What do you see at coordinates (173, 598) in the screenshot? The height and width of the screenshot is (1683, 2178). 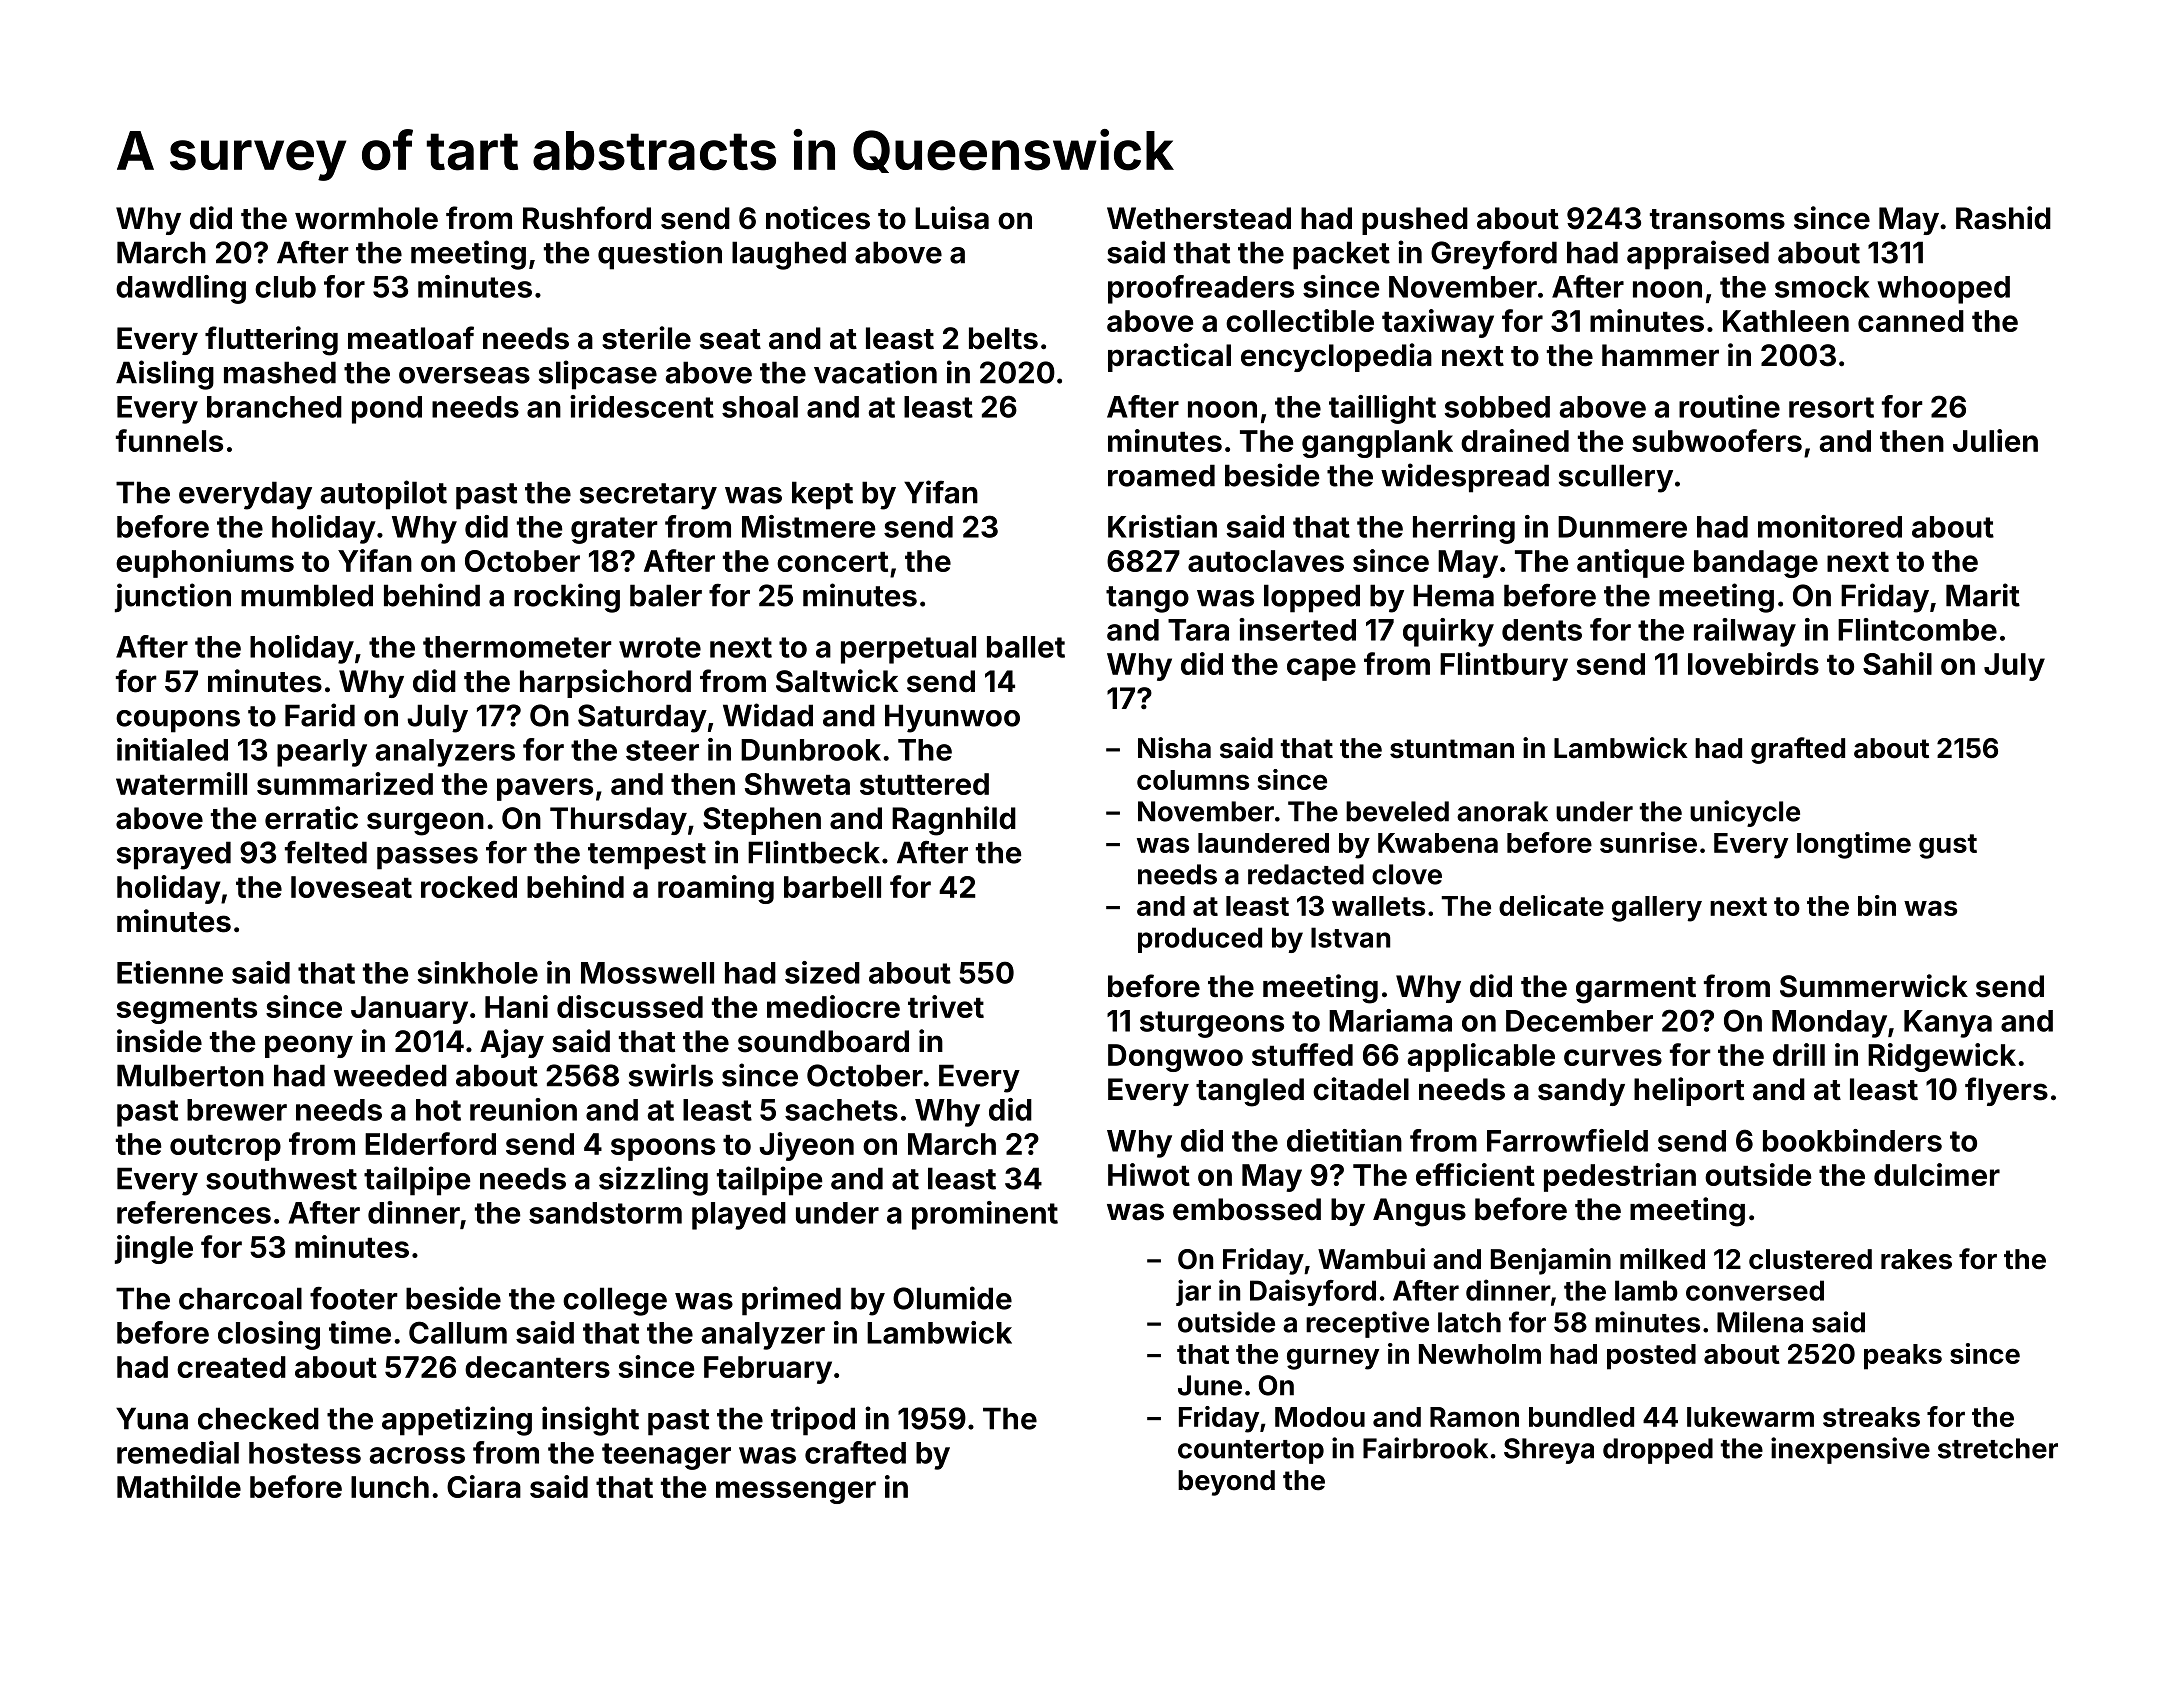 I see `junction` at bounding box center [173, 598].
